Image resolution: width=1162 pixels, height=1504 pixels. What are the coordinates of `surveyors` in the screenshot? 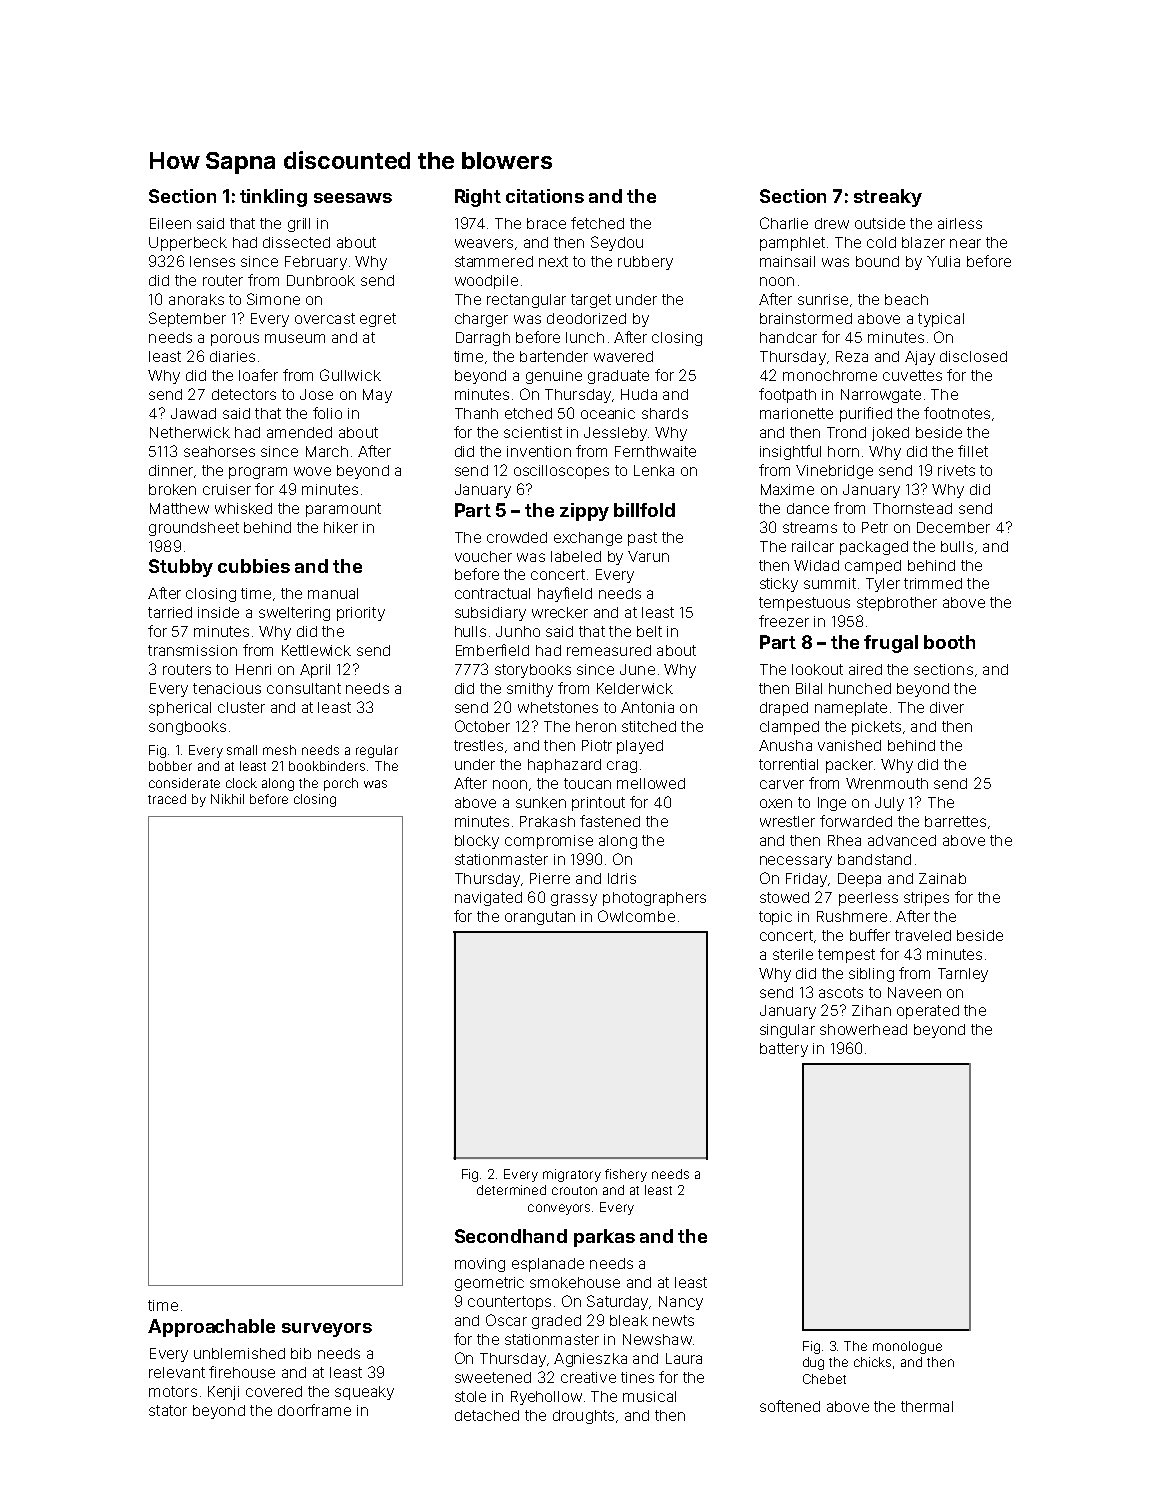 It's located at (327, 1330).
